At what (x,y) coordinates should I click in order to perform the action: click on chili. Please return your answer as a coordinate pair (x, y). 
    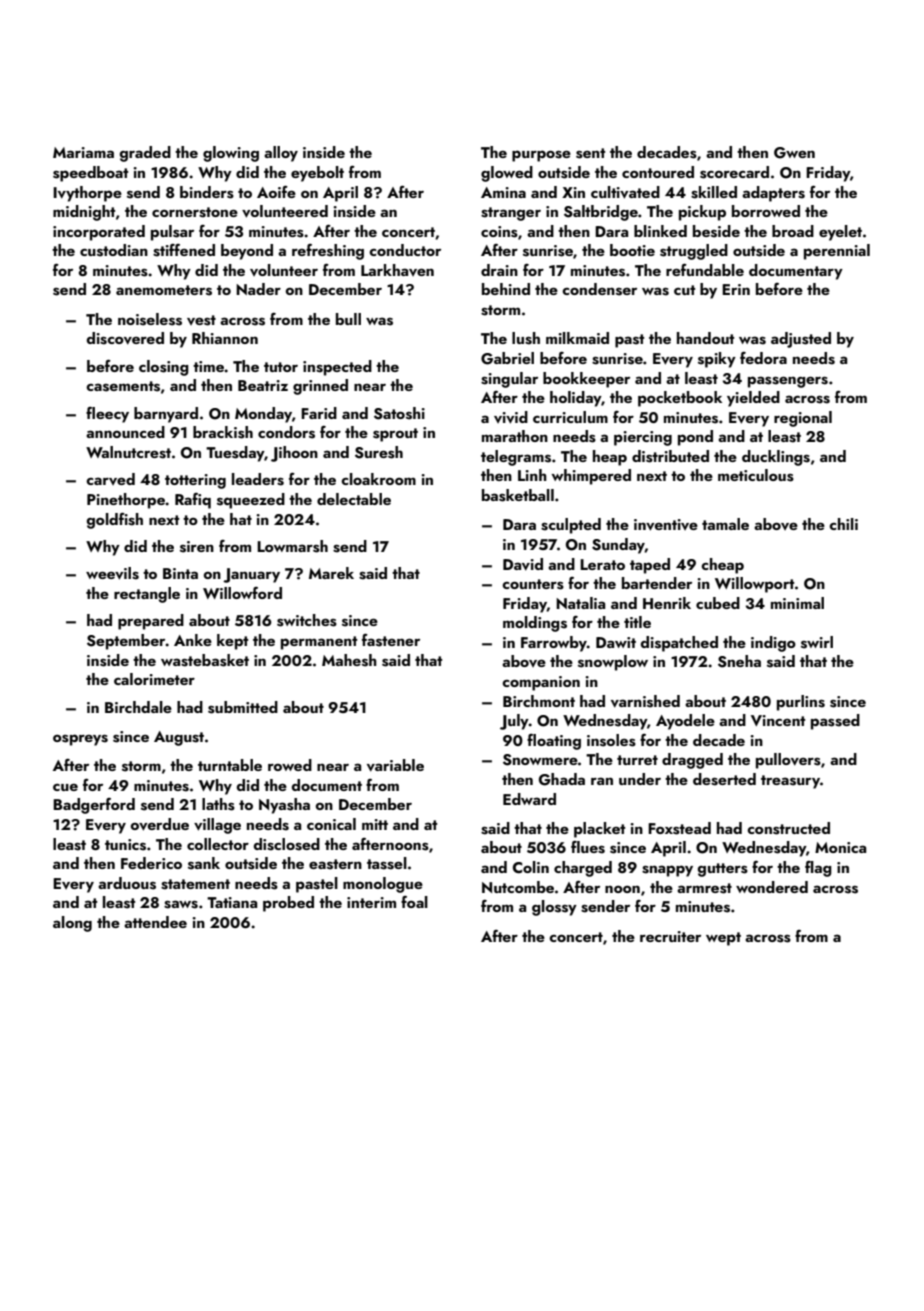
    Looking at the image, I should click on (843, 524).
